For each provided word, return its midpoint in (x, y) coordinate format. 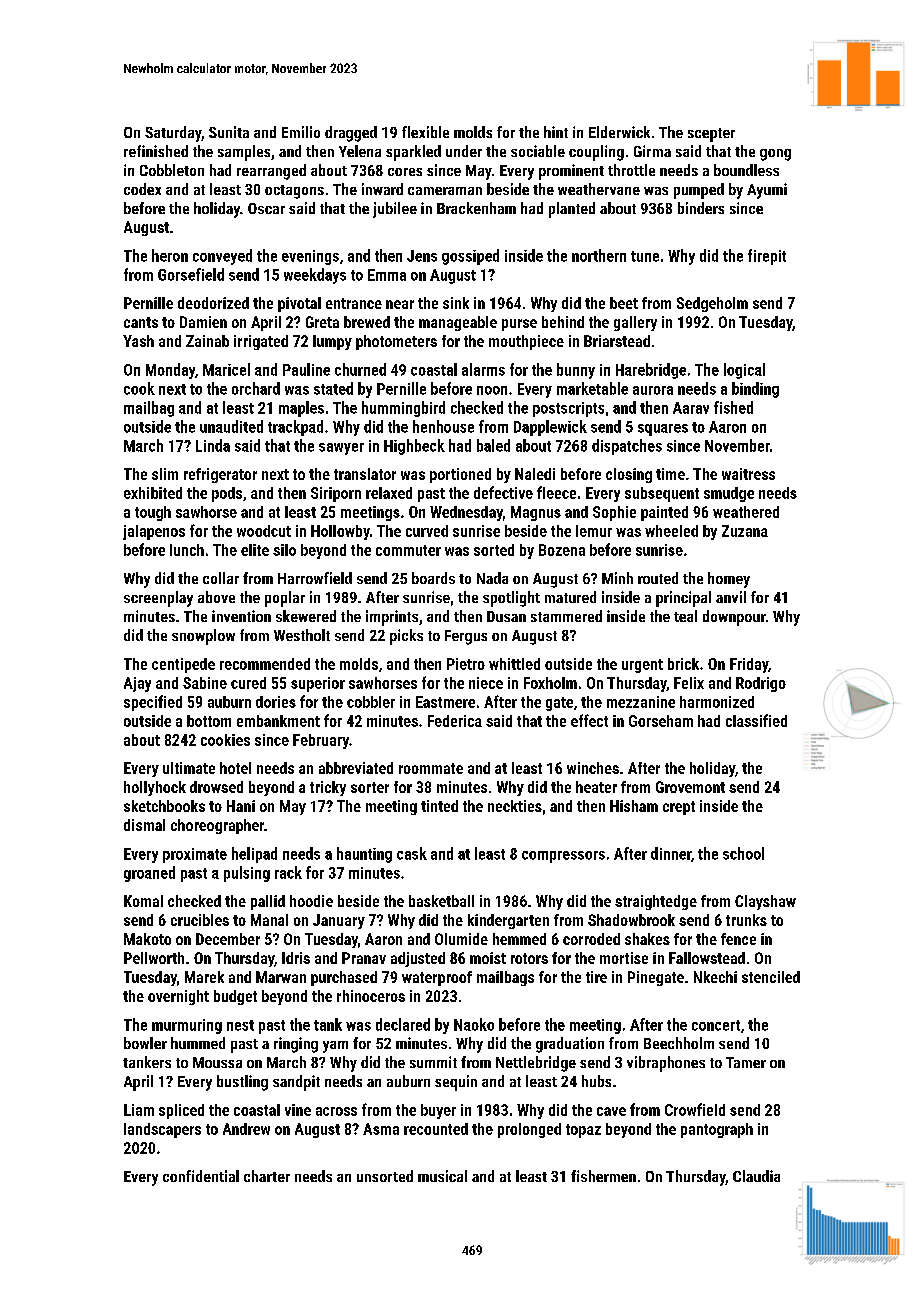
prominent (571, 172)
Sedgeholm (712, 304)
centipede (183, 665)
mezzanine (641, 702)
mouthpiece (526, 342)
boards (433, 578)
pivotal (299, 304)
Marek (204, 977)
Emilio (301, 132)
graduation (570, 1045)
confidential (201, 1176)
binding (755, 390)
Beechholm (679, 1043)
